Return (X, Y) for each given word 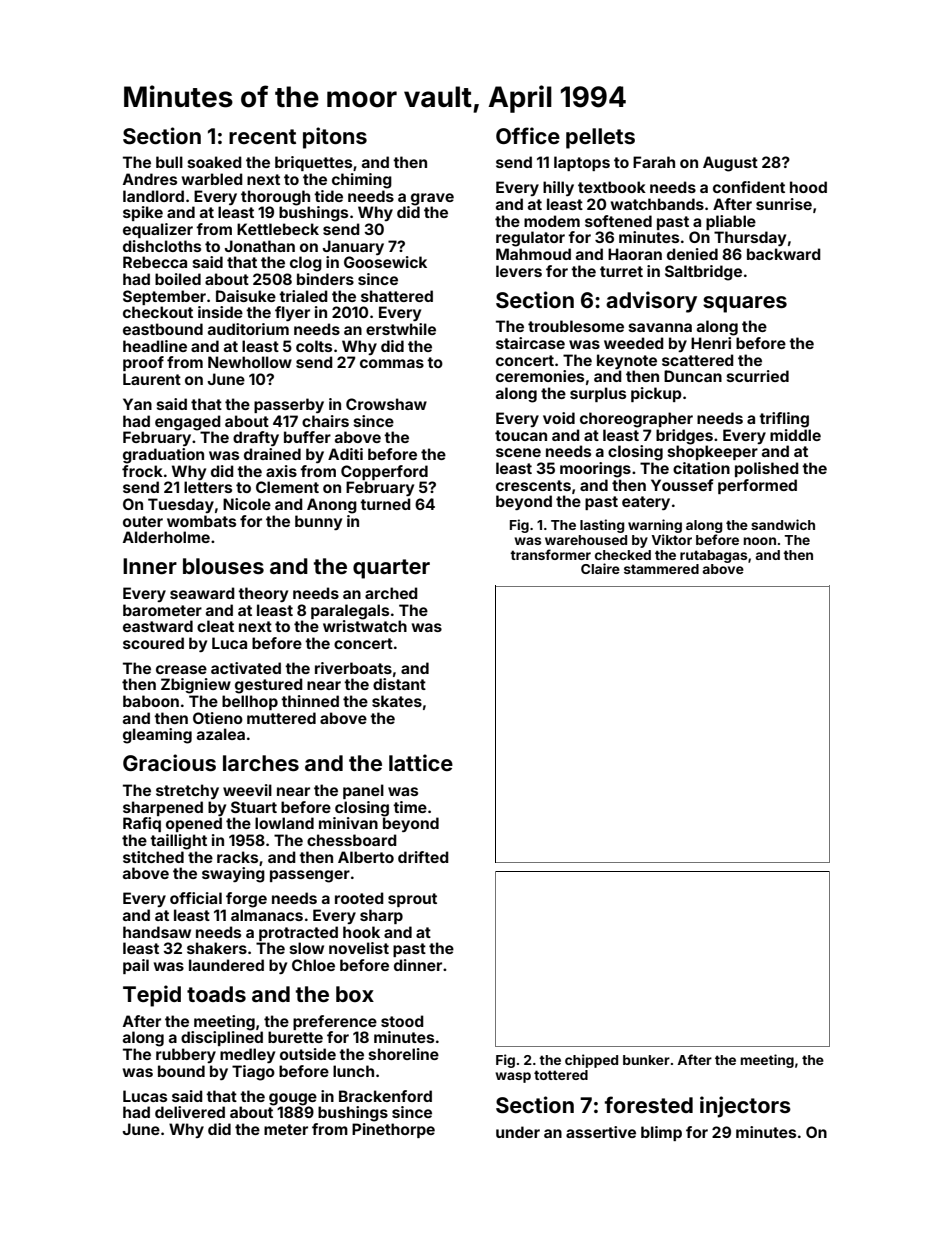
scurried (758, 376)
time (410, 807)
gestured (269, 686)
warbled (212, 179)
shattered (397, 296)
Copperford (384, 472)
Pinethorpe (393, 1130)
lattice (421, 762)
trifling (784, 420)
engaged (188, 423)
